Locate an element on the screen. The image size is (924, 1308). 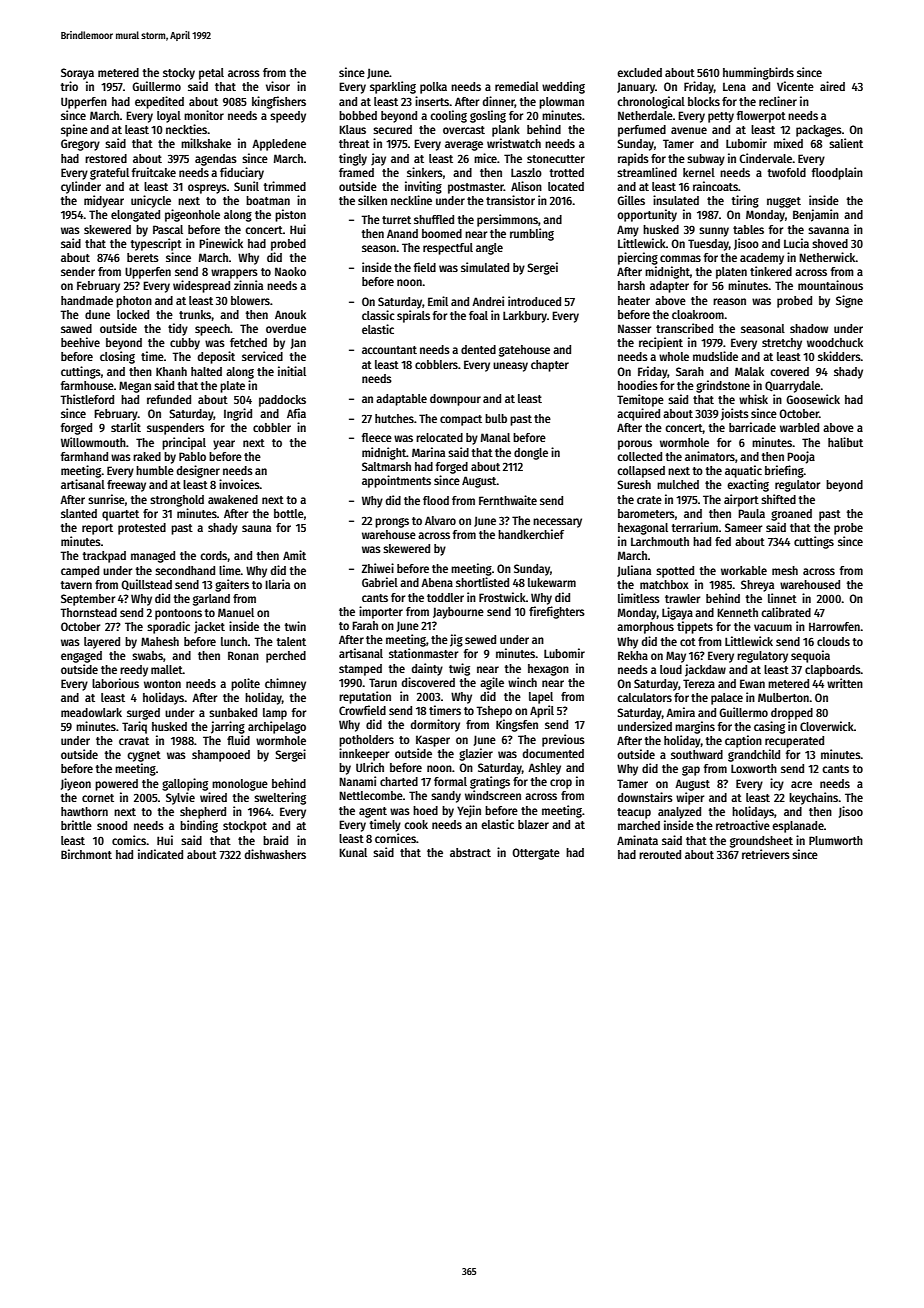
sequoia is located at coordinates (810, 656).
